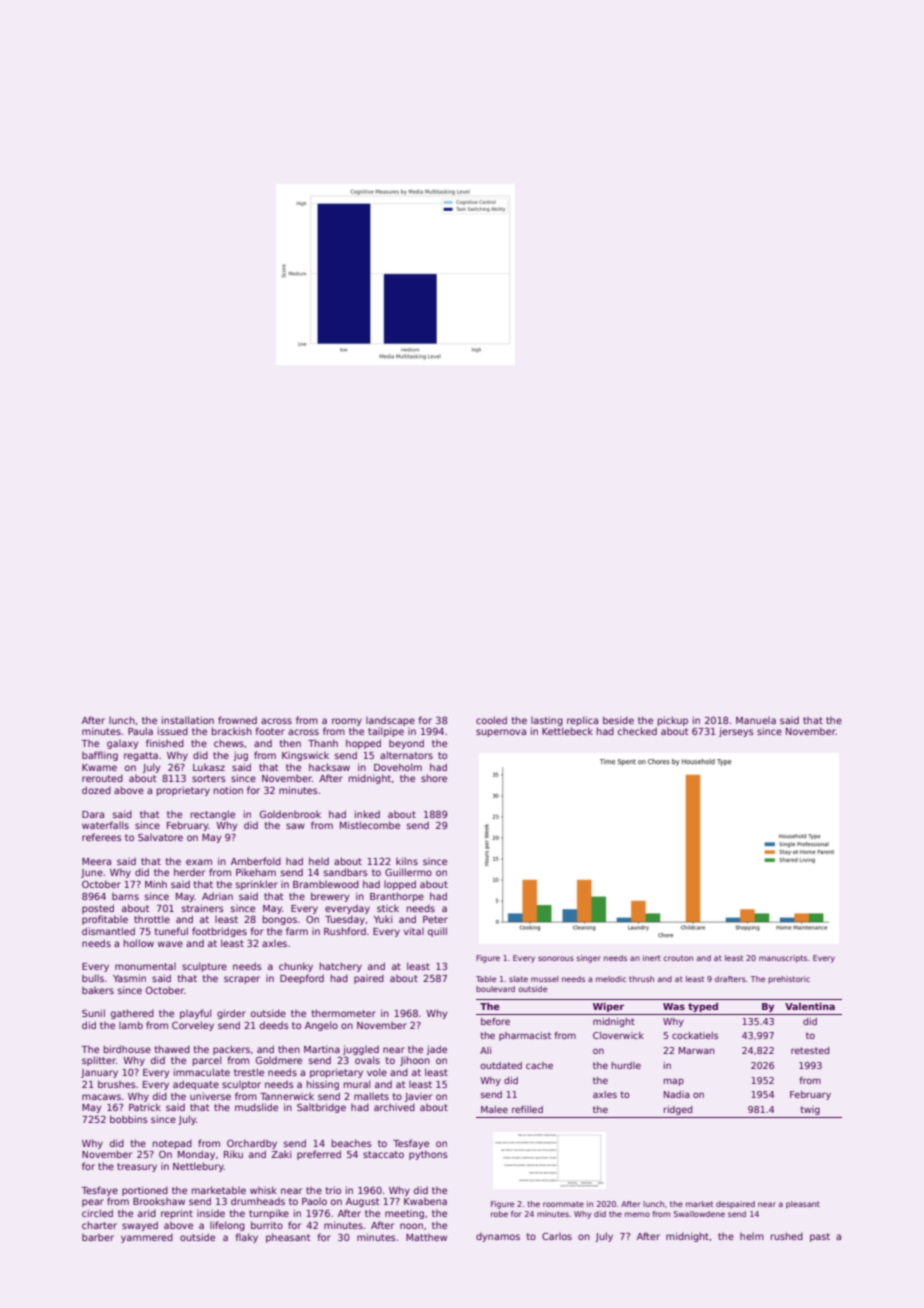 This page has height=1308, width=924. What do you see at coordinates (752, 1236) in the page?
I see `helm` at bounding box center [752, 1236].
